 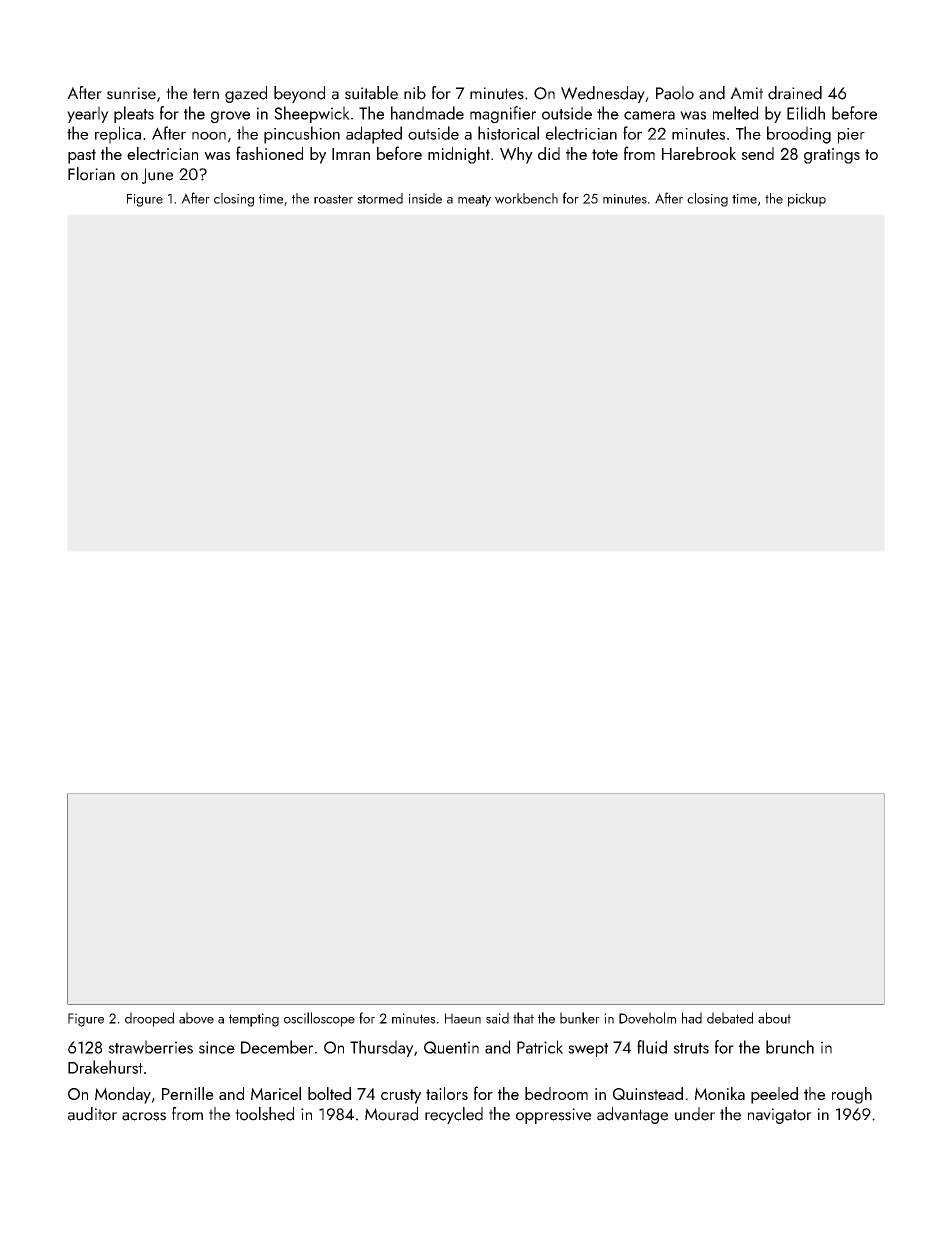 I want to click on drained, so click(x=795, y=93).
